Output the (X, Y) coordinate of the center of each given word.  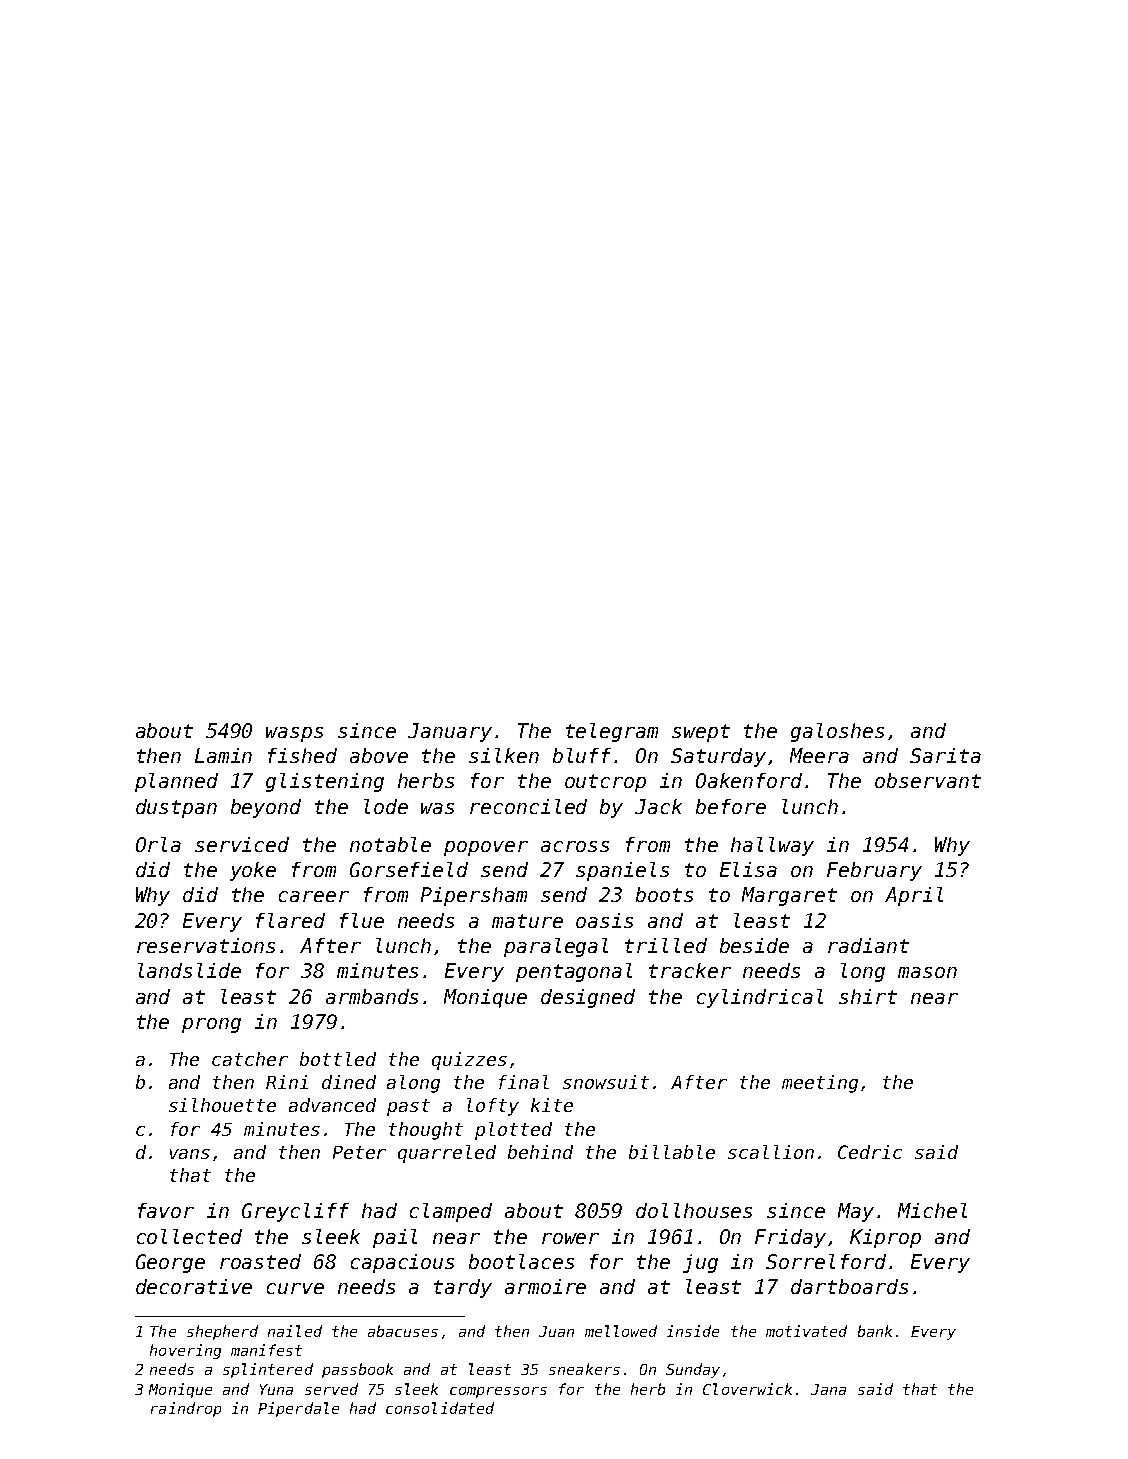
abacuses (403, 1331)
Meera (819, 755)
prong (211, 1025)
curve (295, 1288)
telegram (612, 732)
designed (588, 998)
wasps (294, 734)
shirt (868, 996)
